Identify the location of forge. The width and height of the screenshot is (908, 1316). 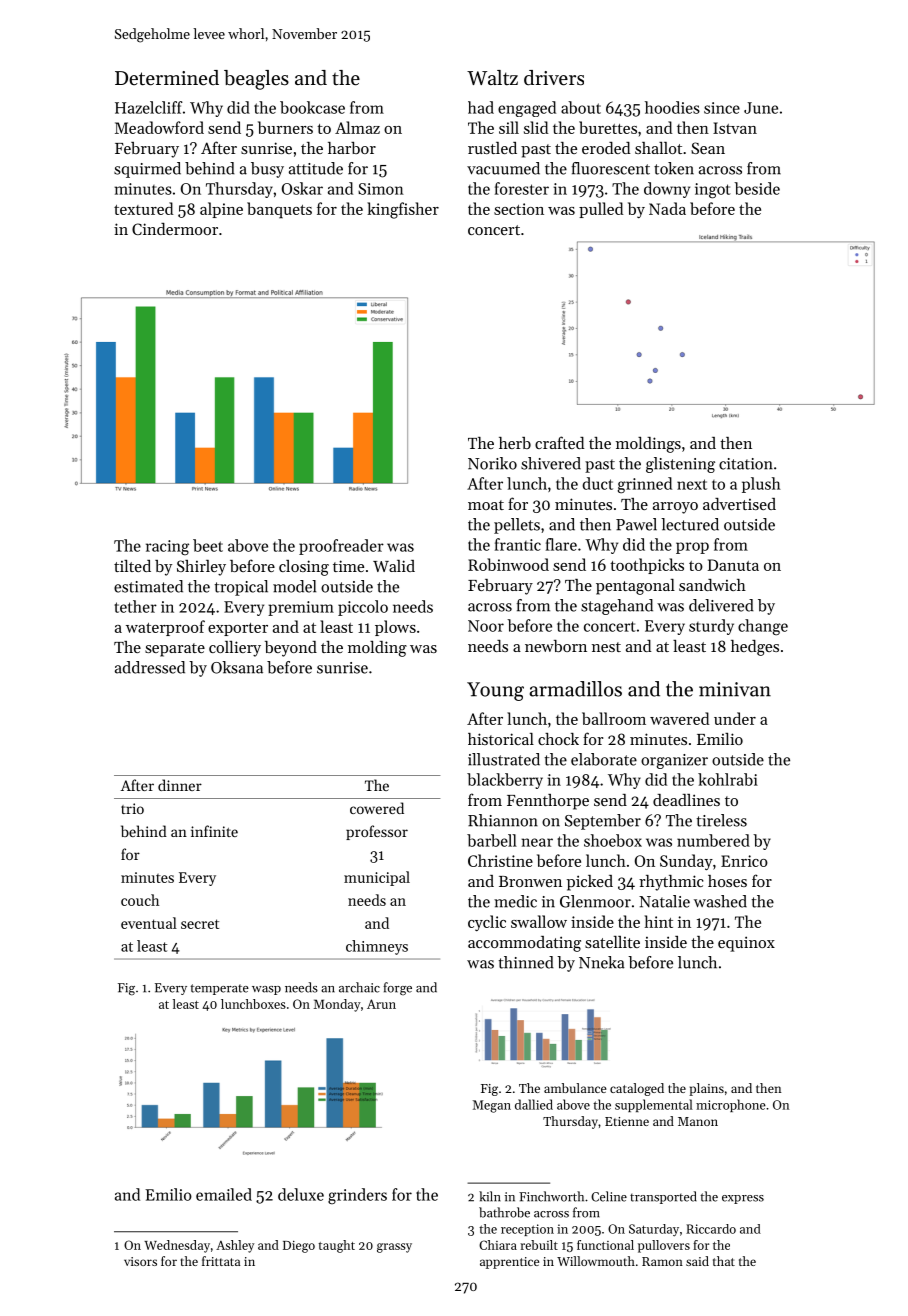
(397, 988).
